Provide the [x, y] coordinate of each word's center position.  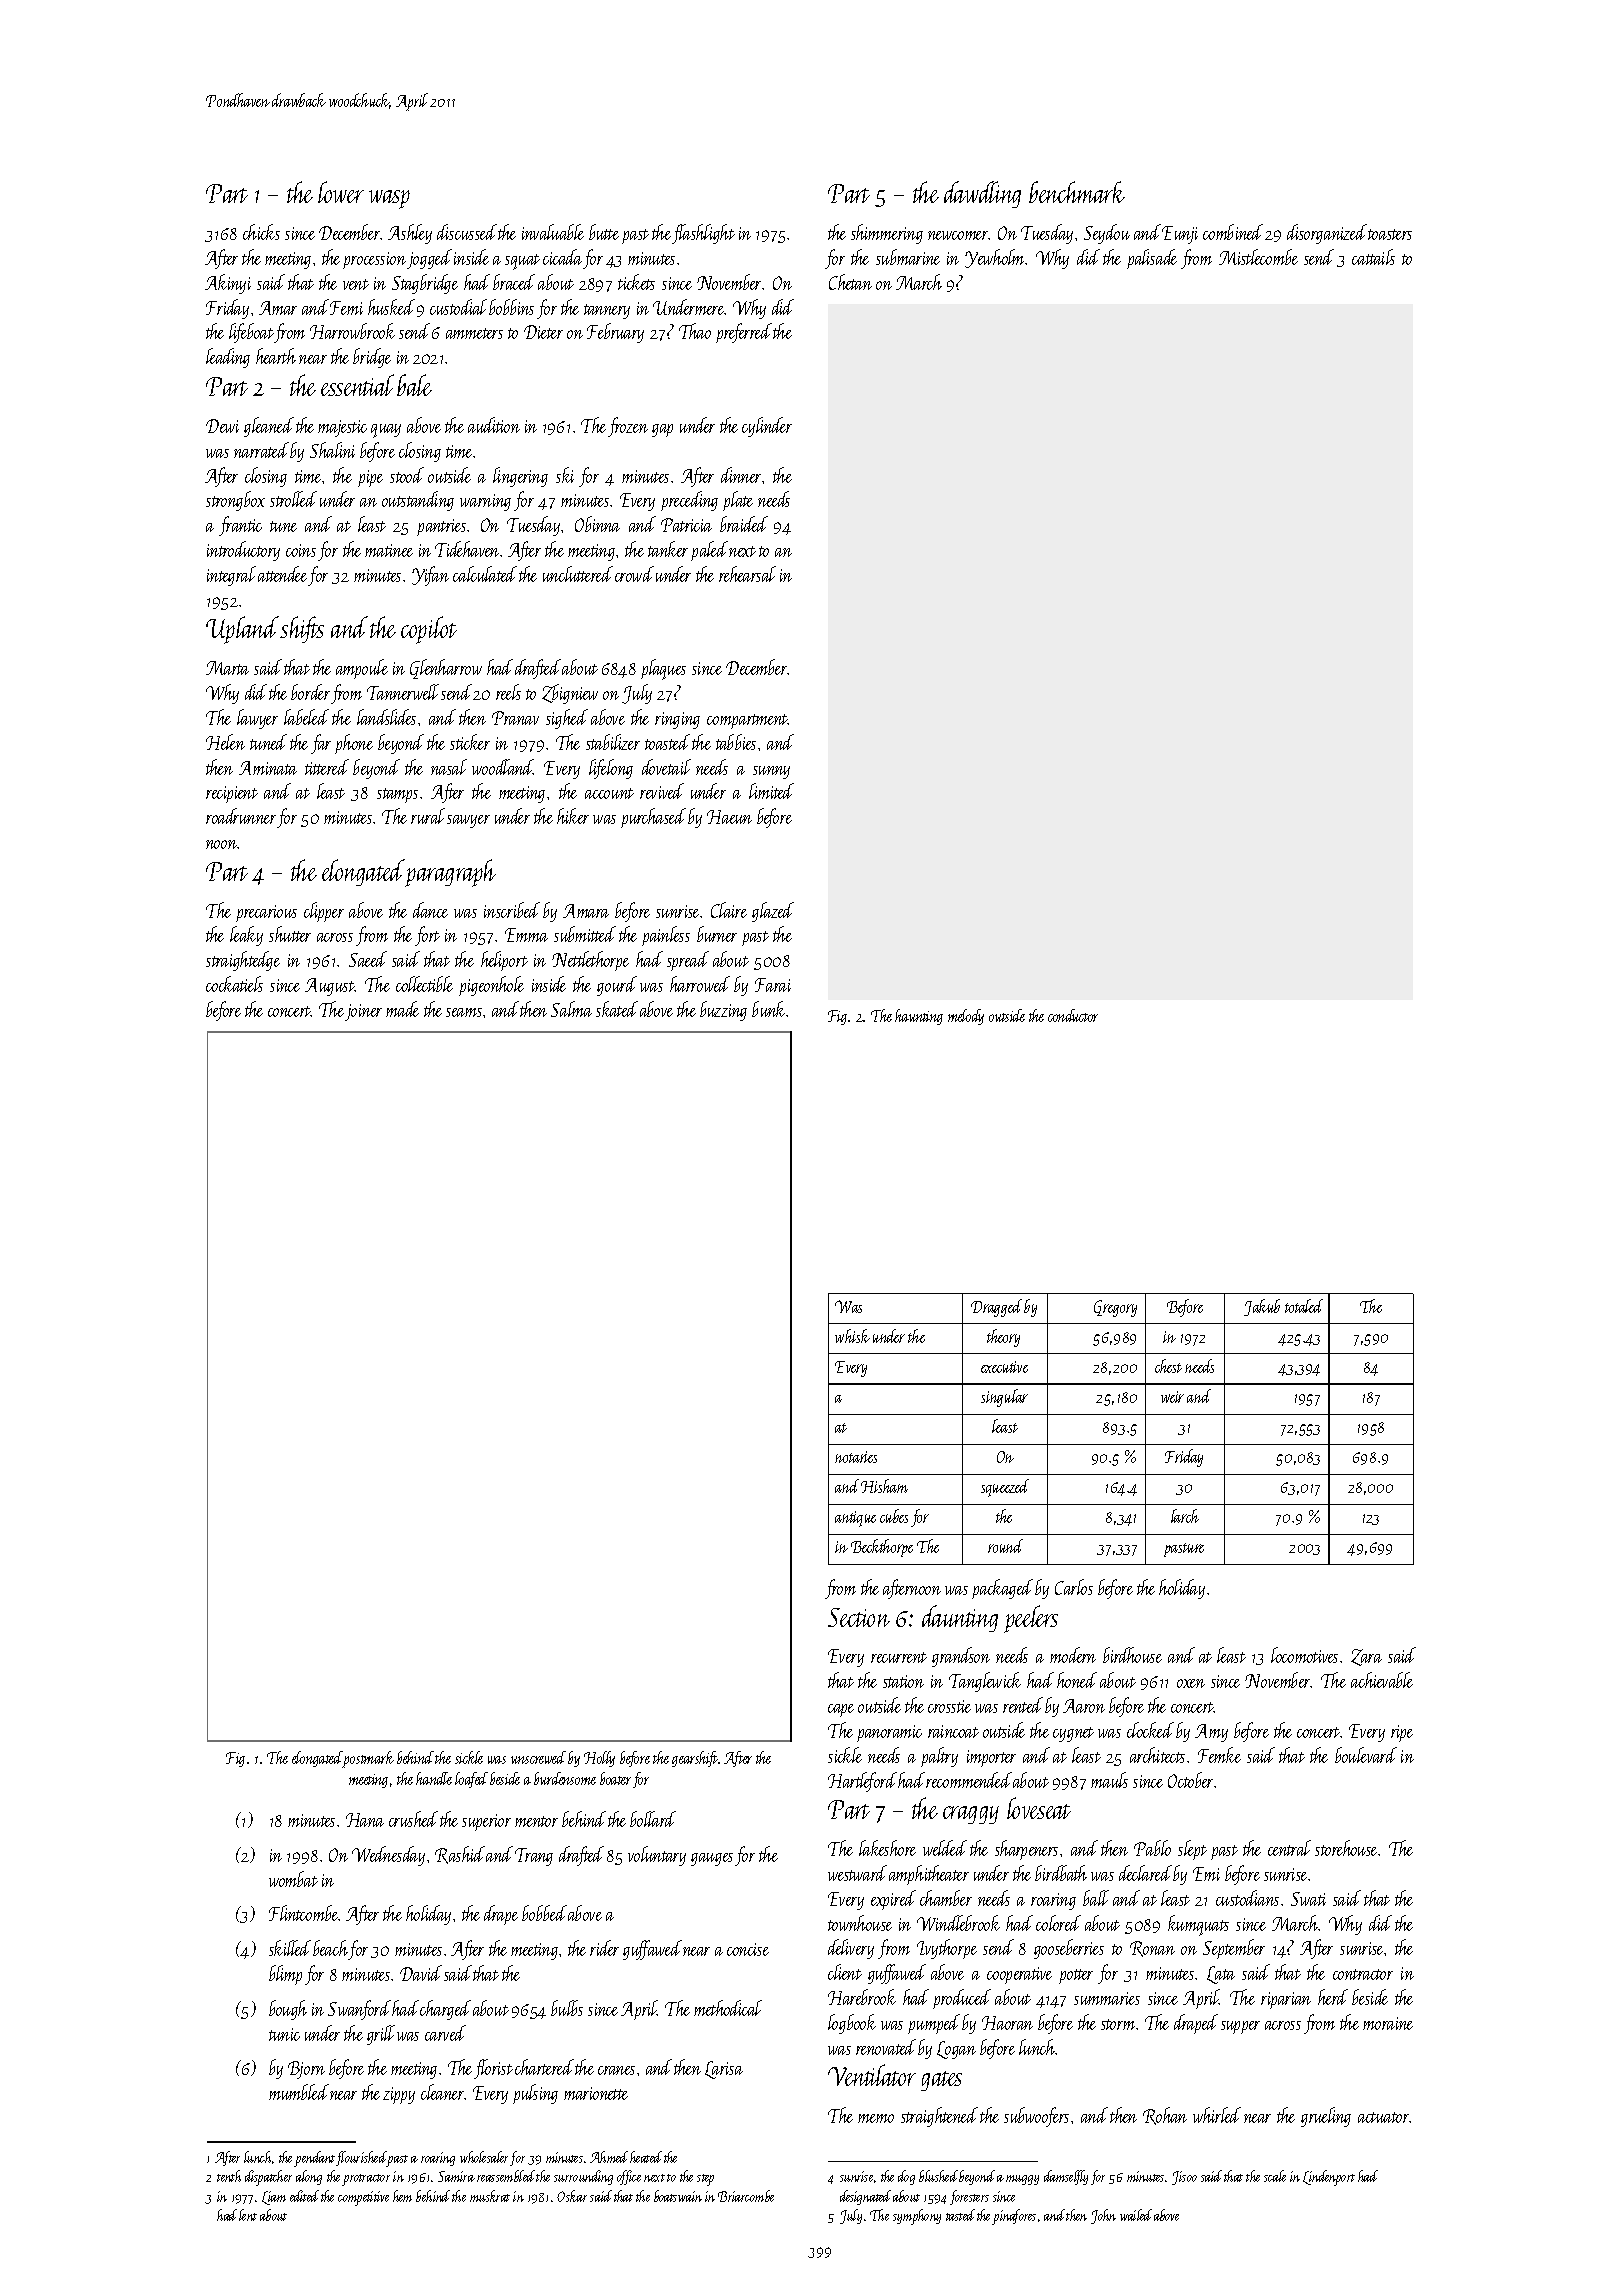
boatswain [678, 2196]
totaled [1304, 1306]
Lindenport [1329, 2178]
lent [248, 2215]
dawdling [982, 194]
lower [341, 192]
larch [1185, 1516]
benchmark [1077, 192]
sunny [771, 772]
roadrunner [241, 816]
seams [464, 1012]
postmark [368, 1759]
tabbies [736, 742]
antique [855, 1519]
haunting [919, 1017]
